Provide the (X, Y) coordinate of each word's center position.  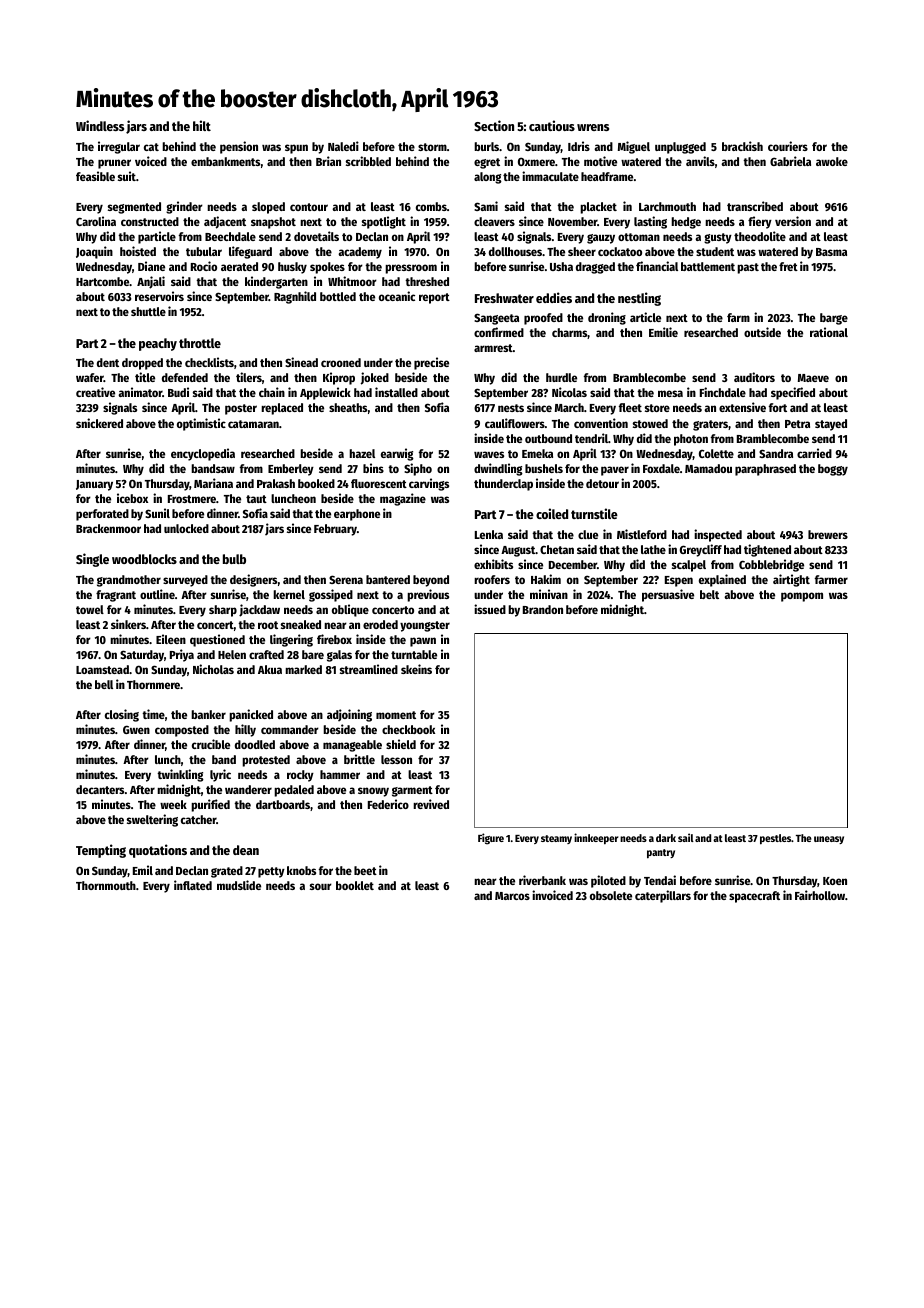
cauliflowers (515, 423)
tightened (767, 550)
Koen (835, 881)
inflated (193, 885)
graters (710, 425)
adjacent (225, 222)
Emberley (291, 470)
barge (834, 319)
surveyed (185, 581)
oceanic (397, 296)
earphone (357, 515)
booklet (355, 885)
